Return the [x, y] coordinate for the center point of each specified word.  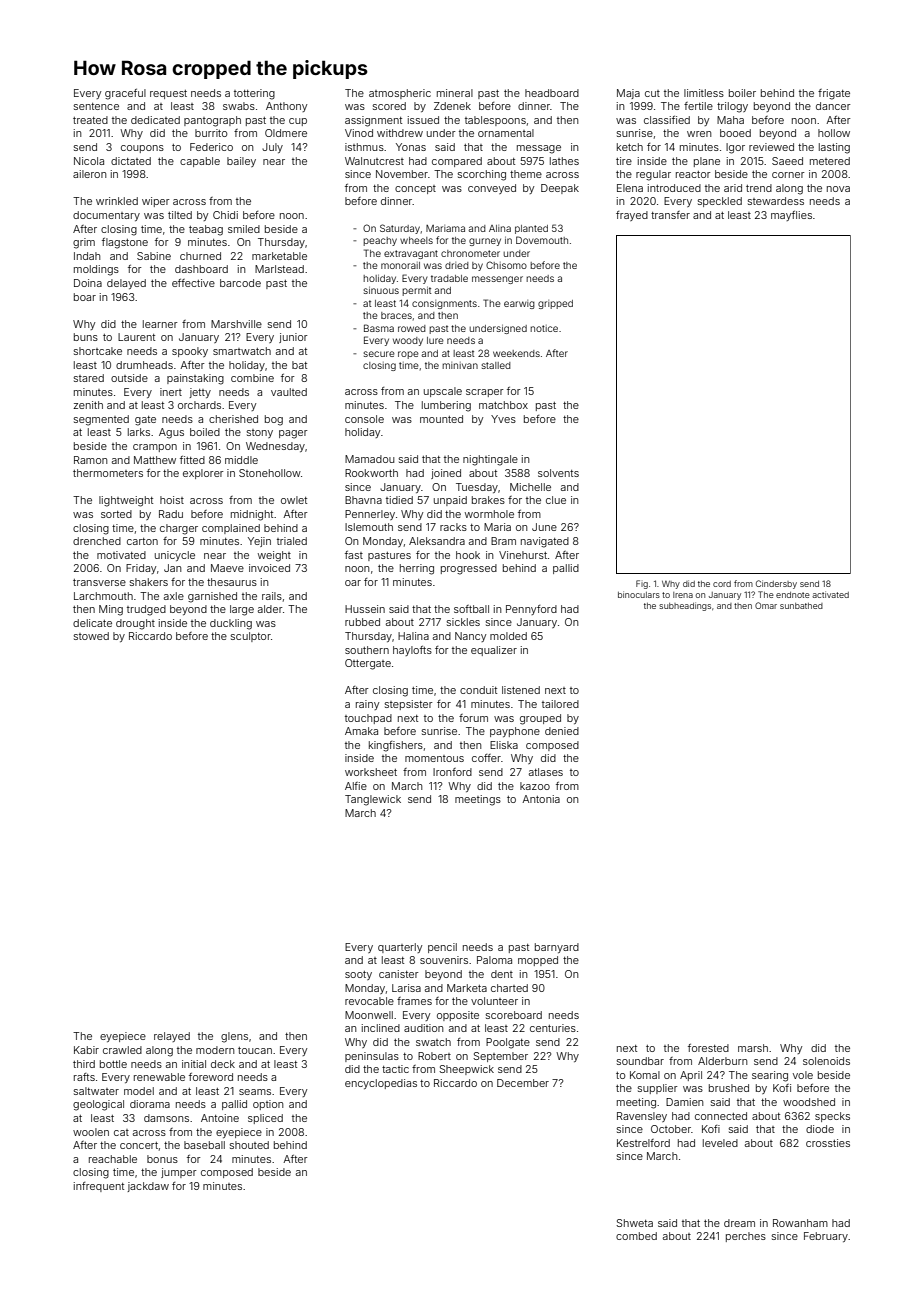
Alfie [356, 786]
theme [526, 174]
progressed [469, 569]
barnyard [557, 948]
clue [556, 500]
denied [562, 731]
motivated [121, 555]
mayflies [791, 216]
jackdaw [148, 1187]
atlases [546, 772]
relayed [172, 1037]
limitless [704, 93]
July [272, 148]
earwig [519, 304]
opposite [458, 1016]
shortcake [98, 351]
